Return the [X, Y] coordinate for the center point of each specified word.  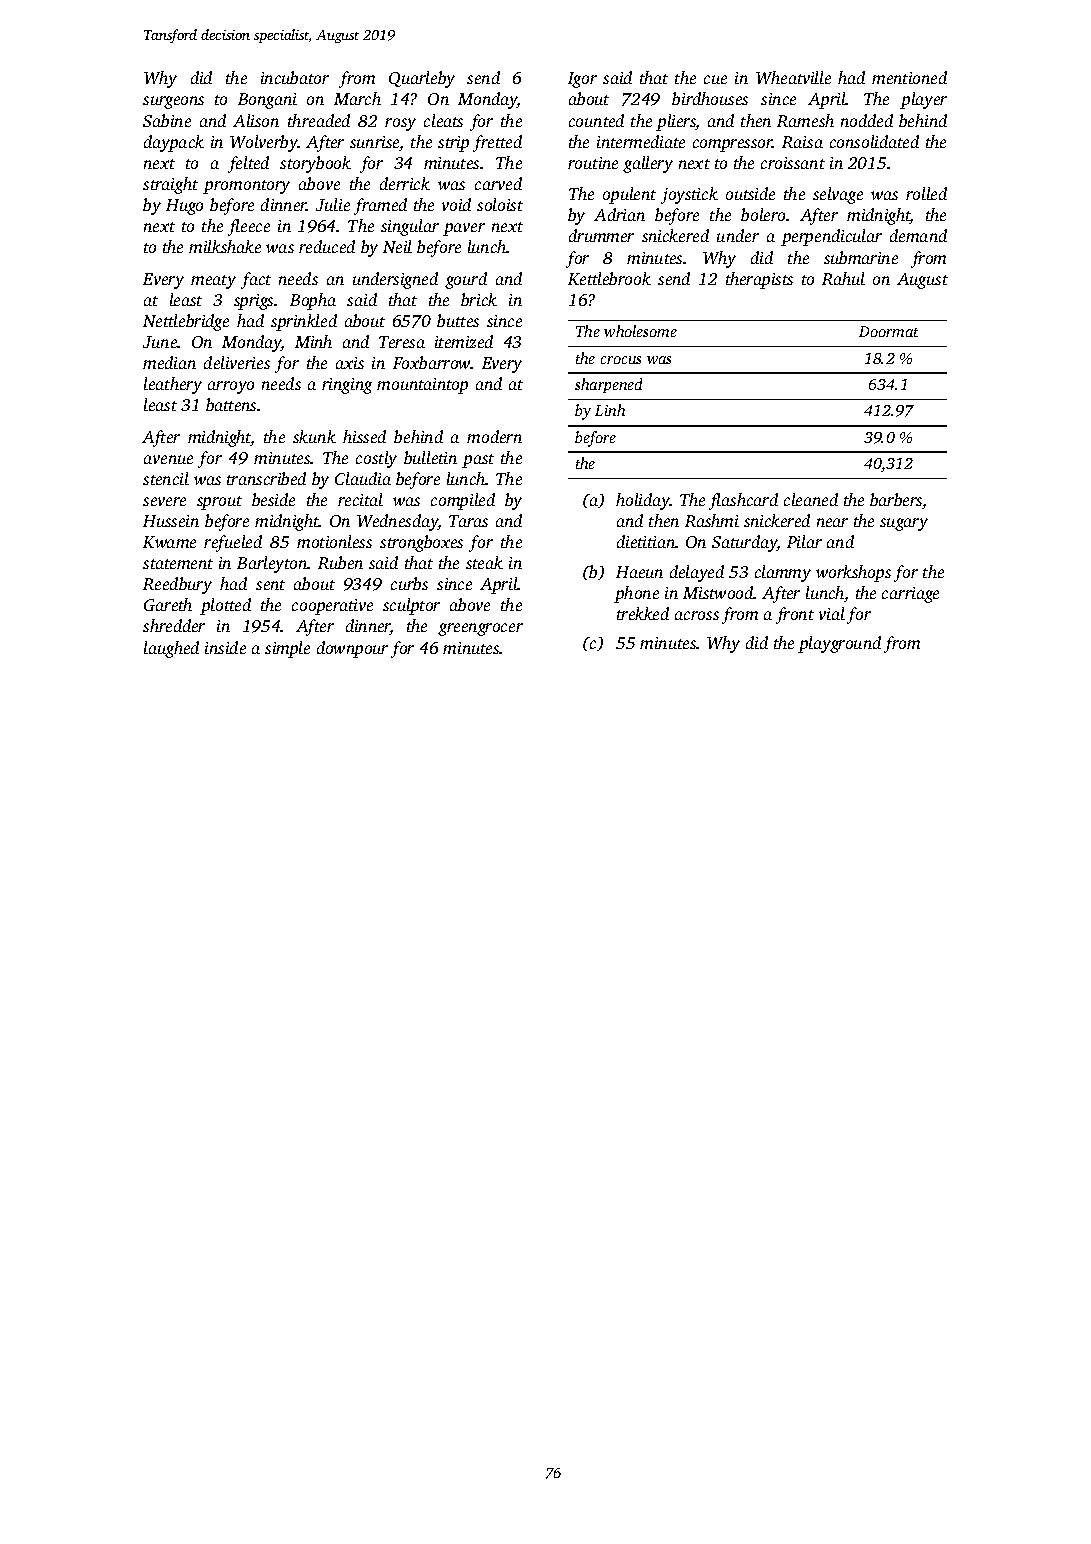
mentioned [909, 77]
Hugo [184, 207]
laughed [171, 649]
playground [839, 644]
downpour [352, 649]
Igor [582, 80]
